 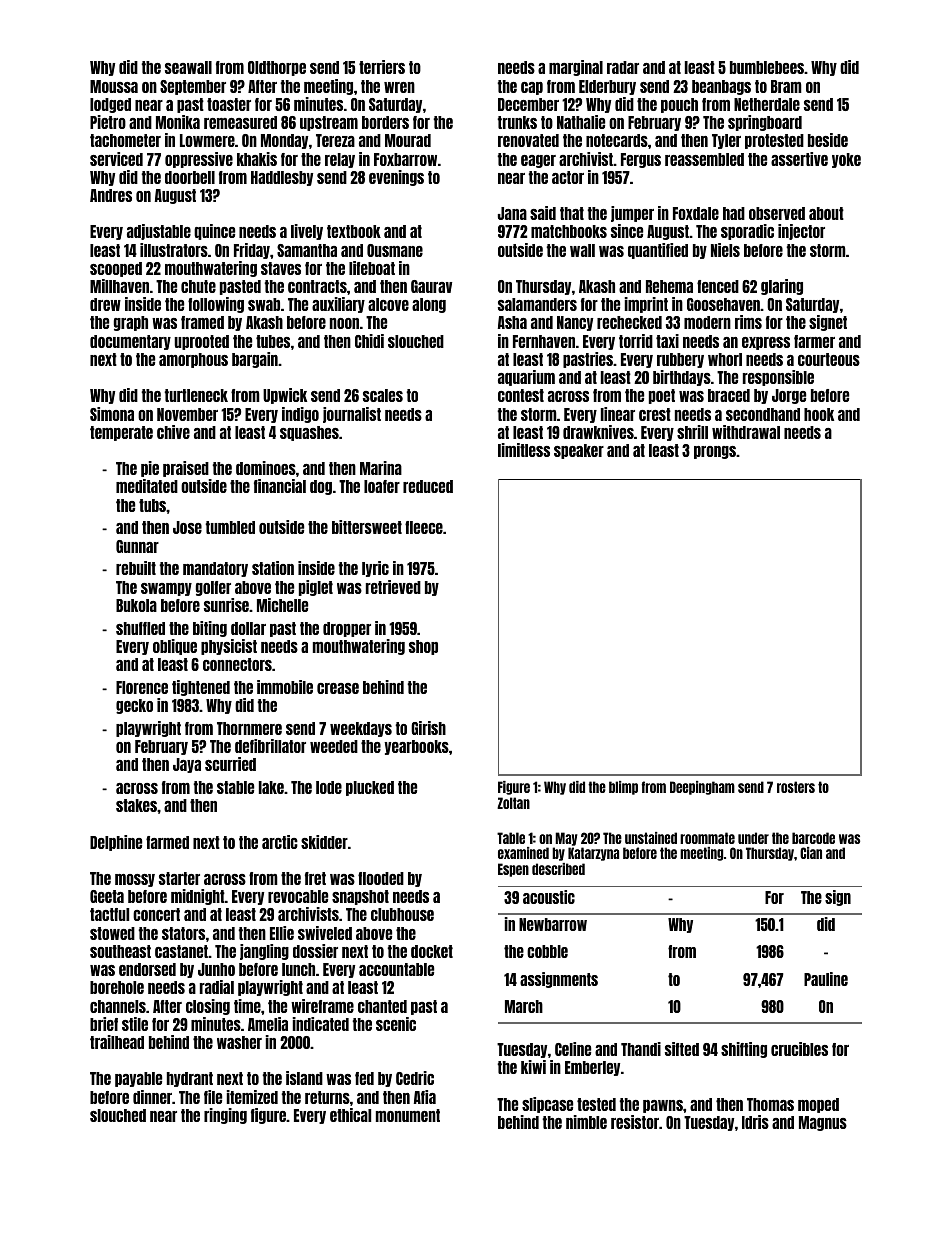 What do you see at coordinates (383, 395) in the screenshot?
I see `scales` at bounding box center [383, 395].
